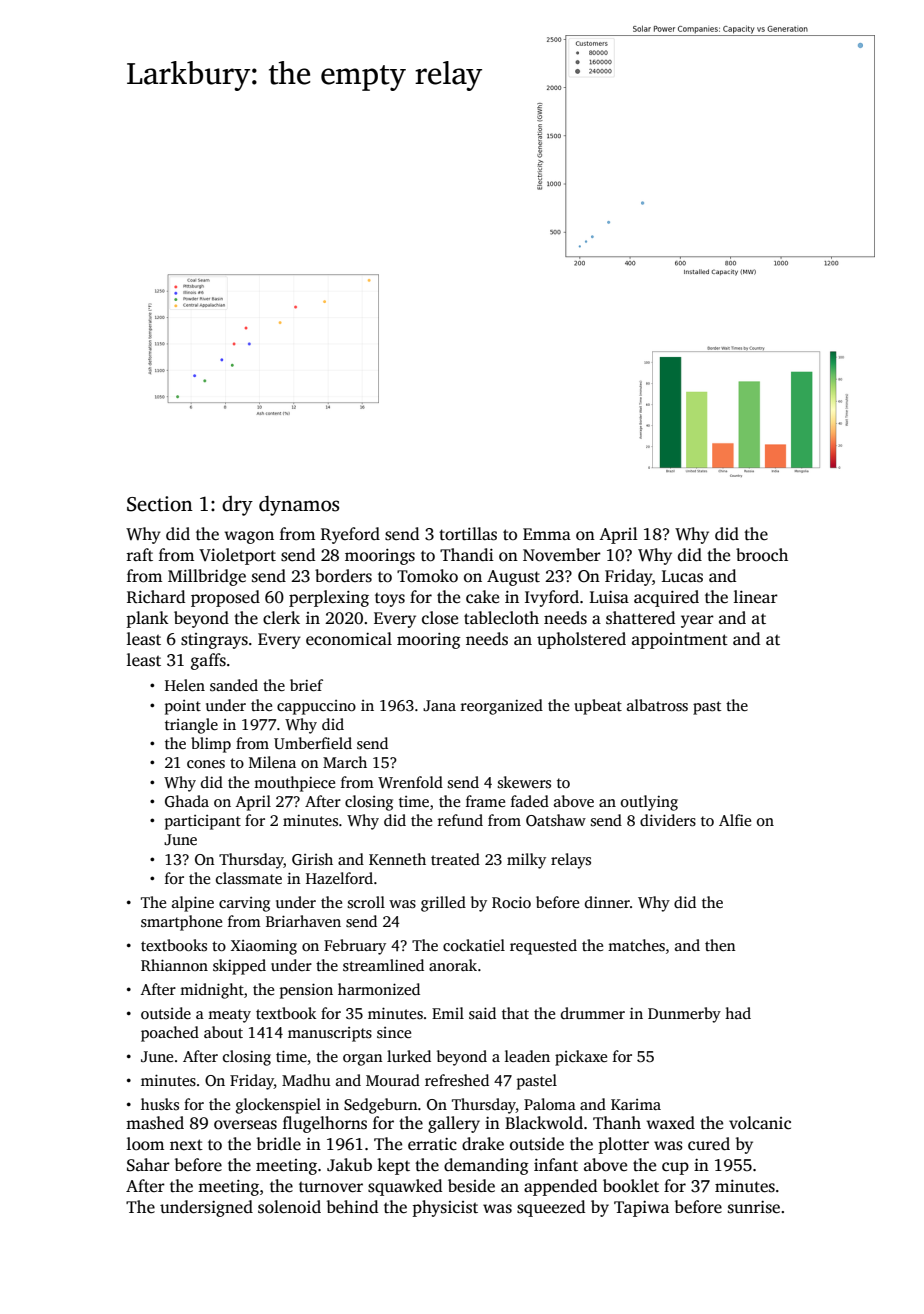 The image size is (924, 1314). Describe the element at coordinates (174, 965) in the screenshot. I see `Rhiannon` at that location.
